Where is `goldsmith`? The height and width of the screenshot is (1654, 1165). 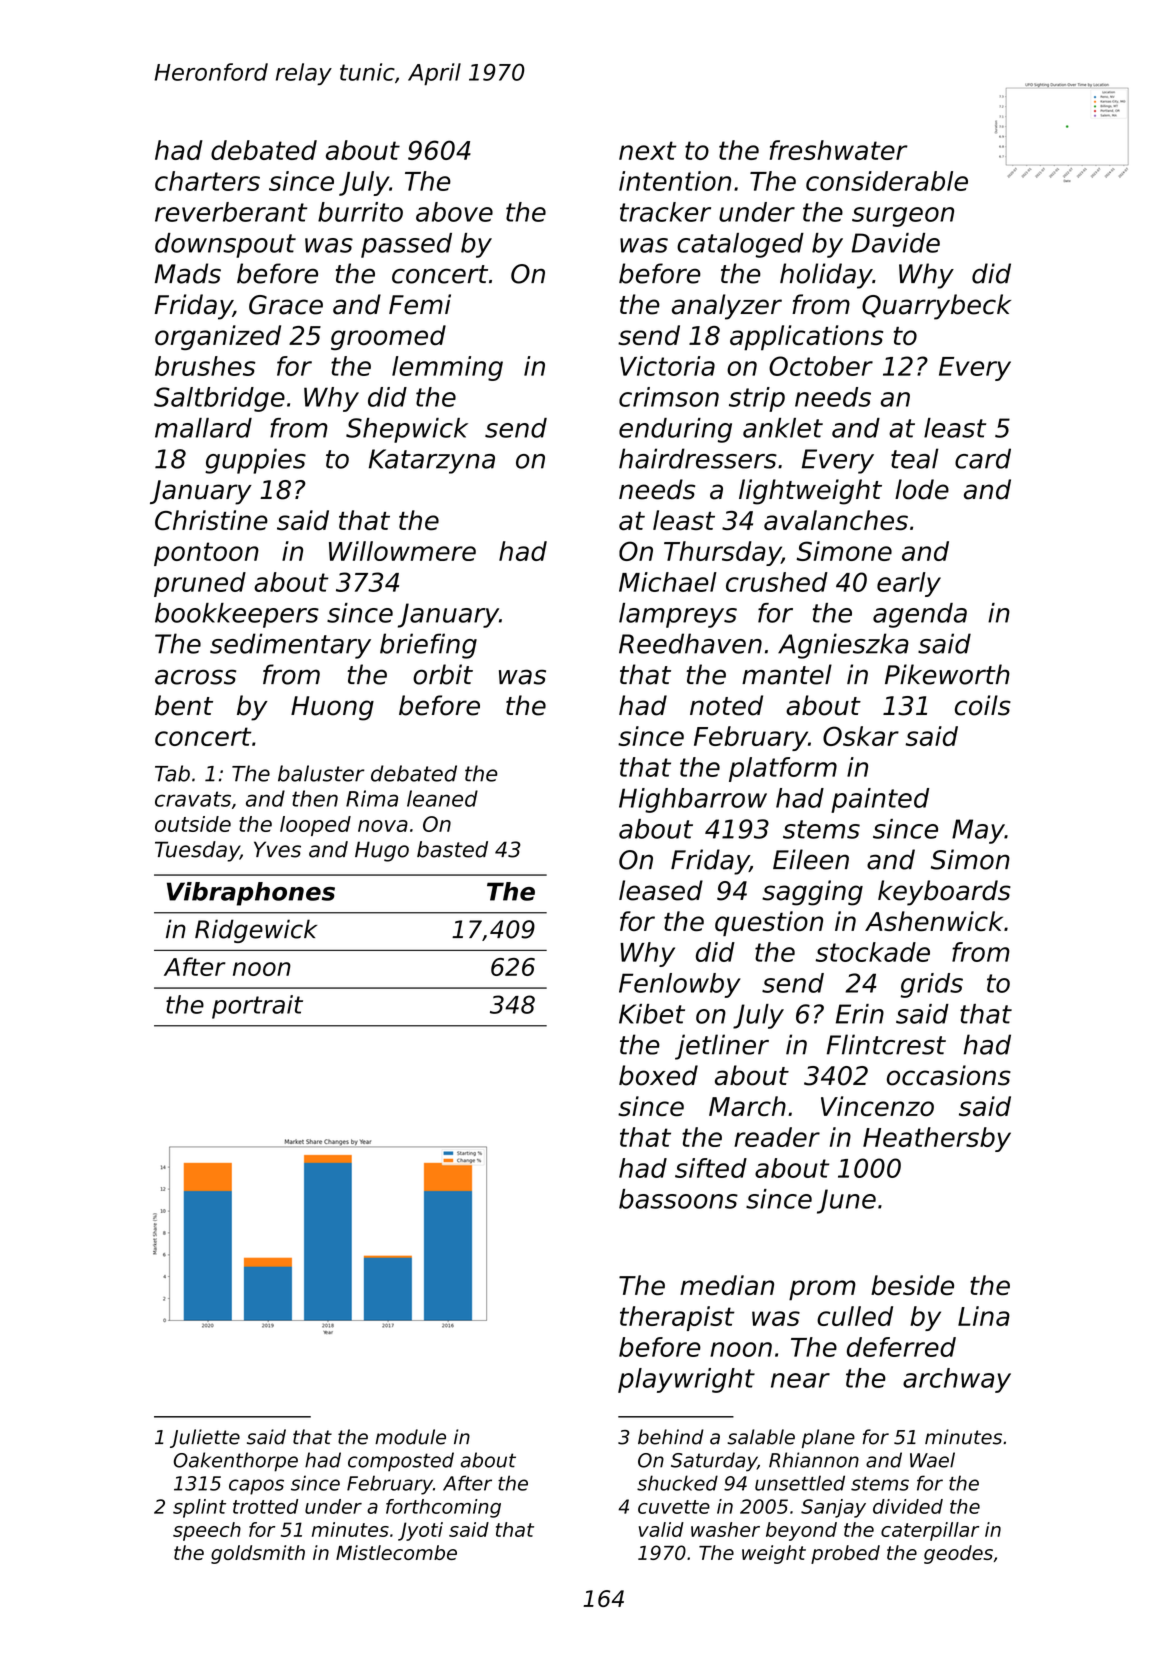
goldsmith is located at coordinates (258, 1554).
